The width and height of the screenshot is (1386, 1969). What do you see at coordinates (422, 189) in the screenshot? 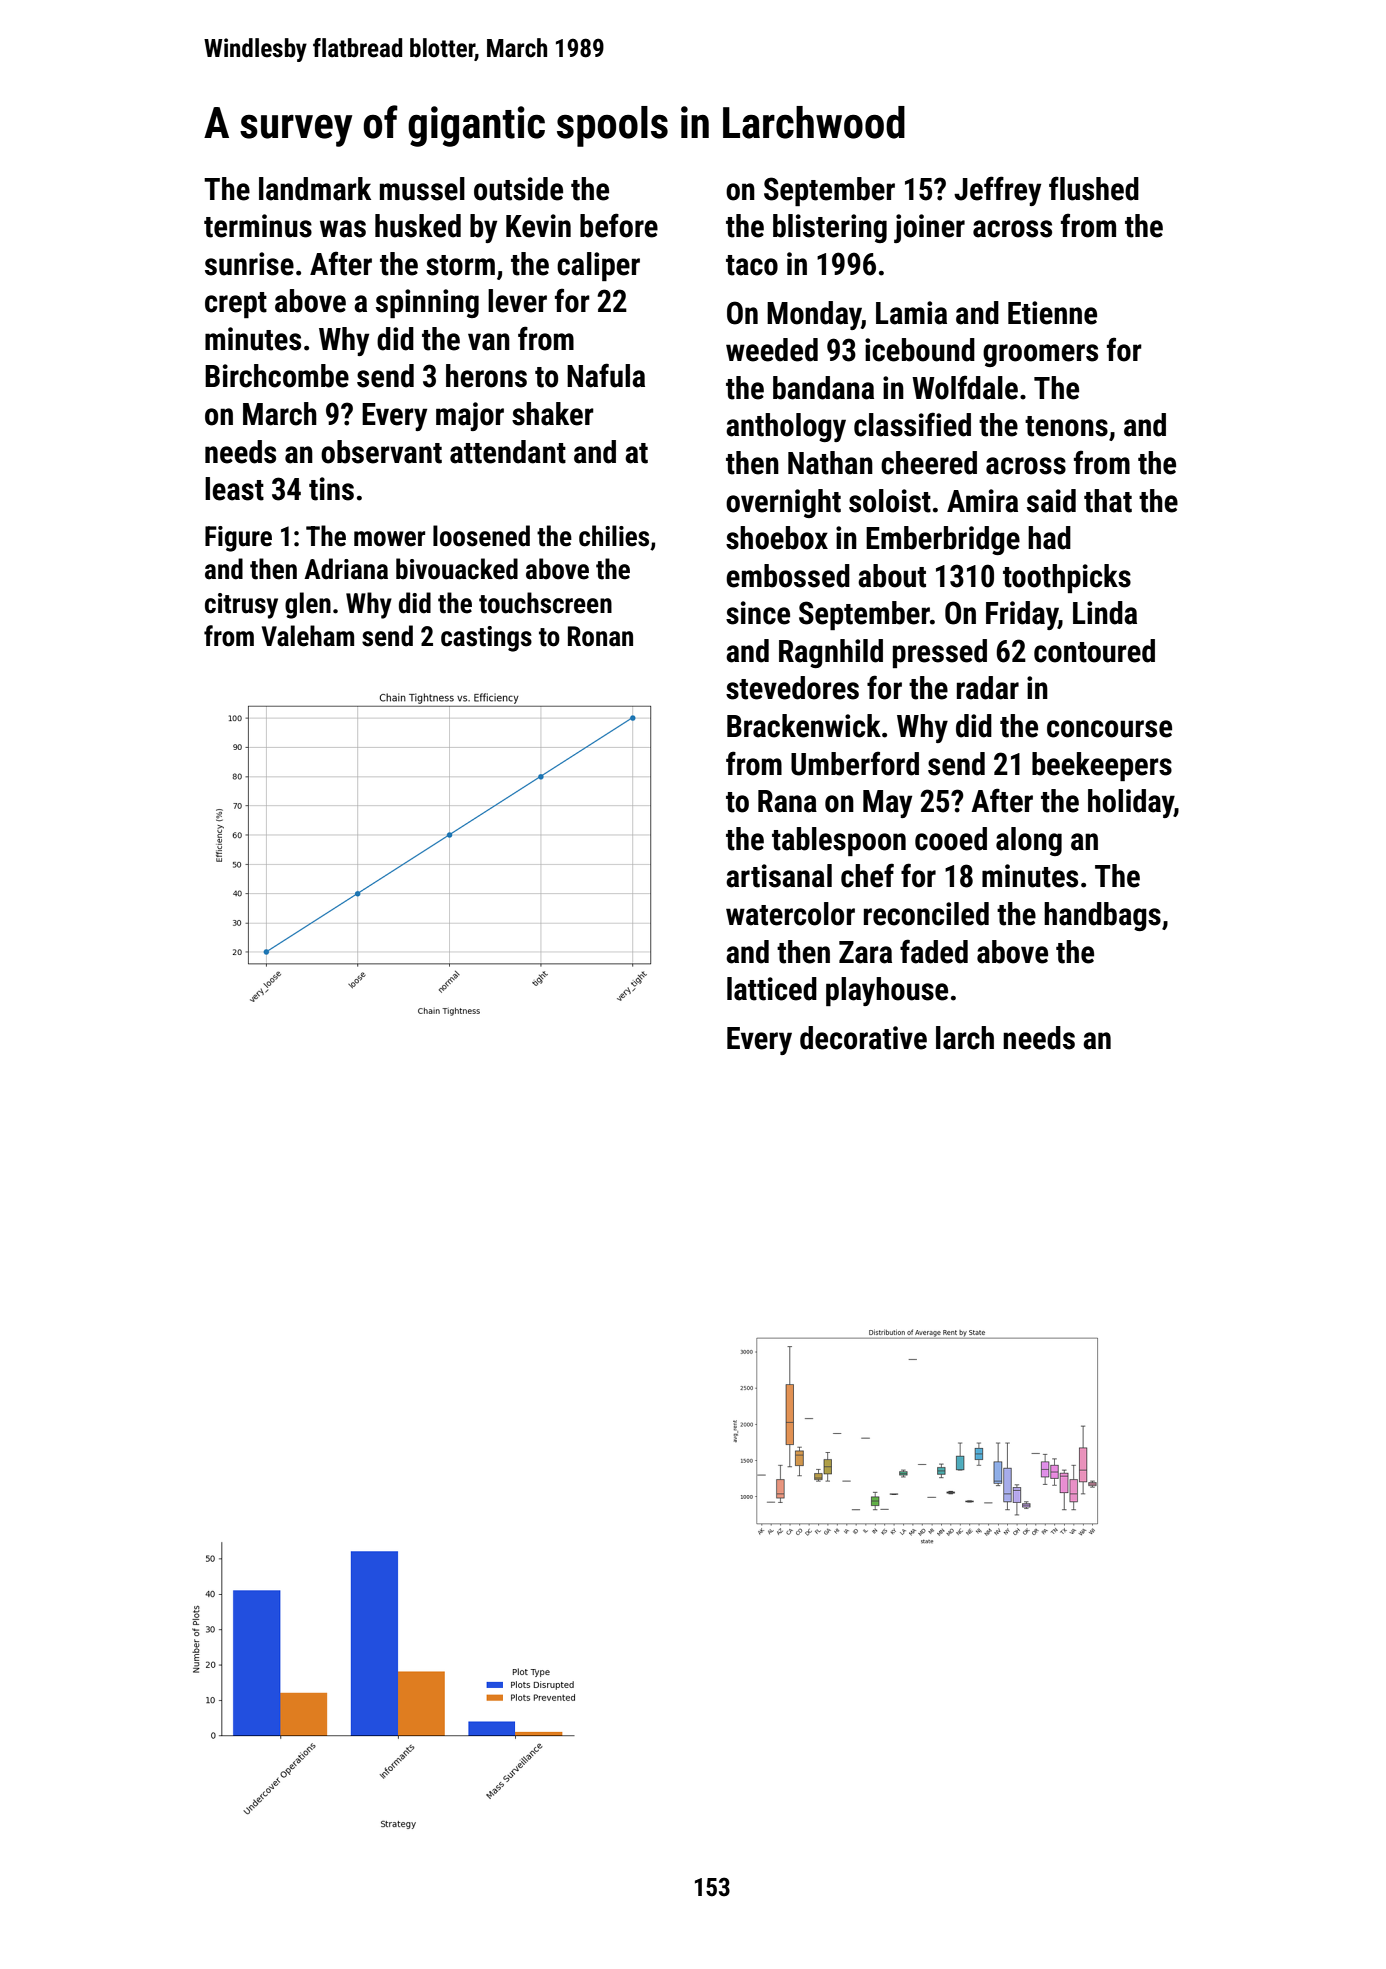
I see `mussel` at bounding box center [422, 189].
